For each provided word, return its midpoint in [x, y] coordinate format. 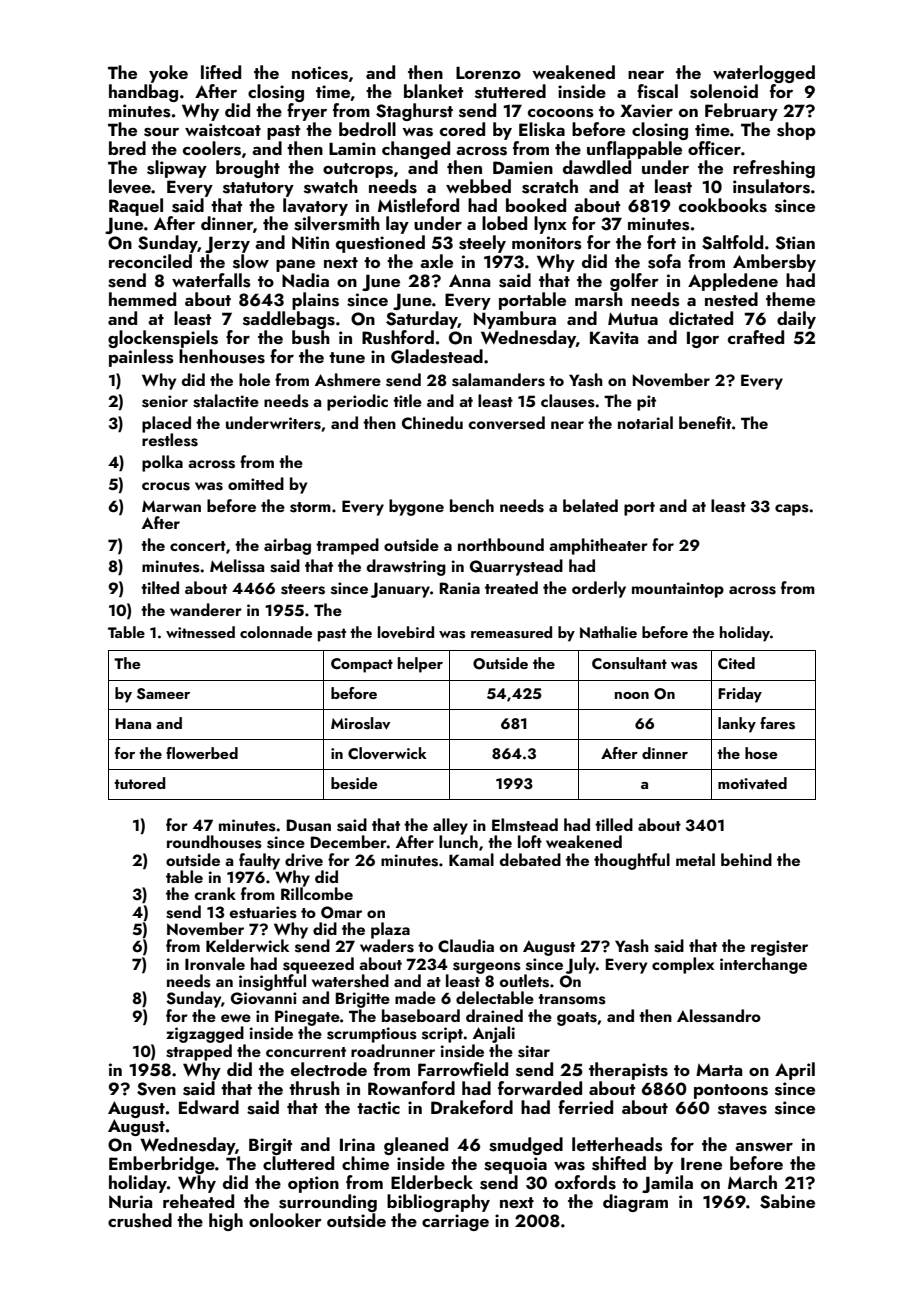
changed [416, 150]
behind [746, 859]
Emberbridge [162, 1165]
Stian [795, 243]
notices [320, 73]
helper [420, 665]
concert [198, 546]
